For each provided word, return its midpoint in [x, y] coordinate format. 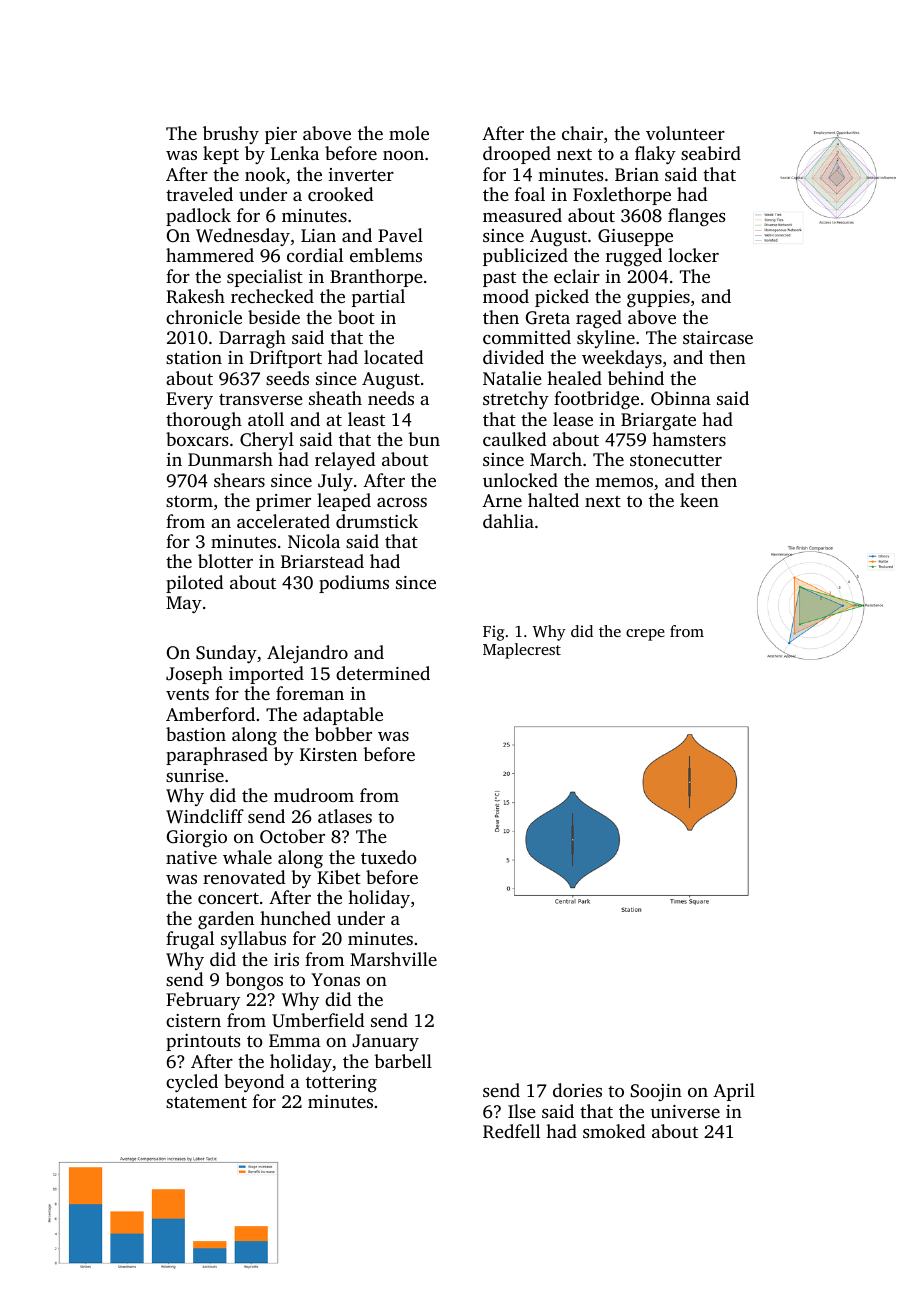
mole [409, 133]
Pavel [400, 235]
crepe [645, 635]
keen [699, 500]
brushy [231, 135]
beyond [254, 1083]
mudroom [314, 795]
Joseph [194, 675]
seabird [711, 153]
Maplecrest [522, 651]
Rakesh [195, 296]
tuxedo [389, 857]
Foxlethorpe [622, 196]
